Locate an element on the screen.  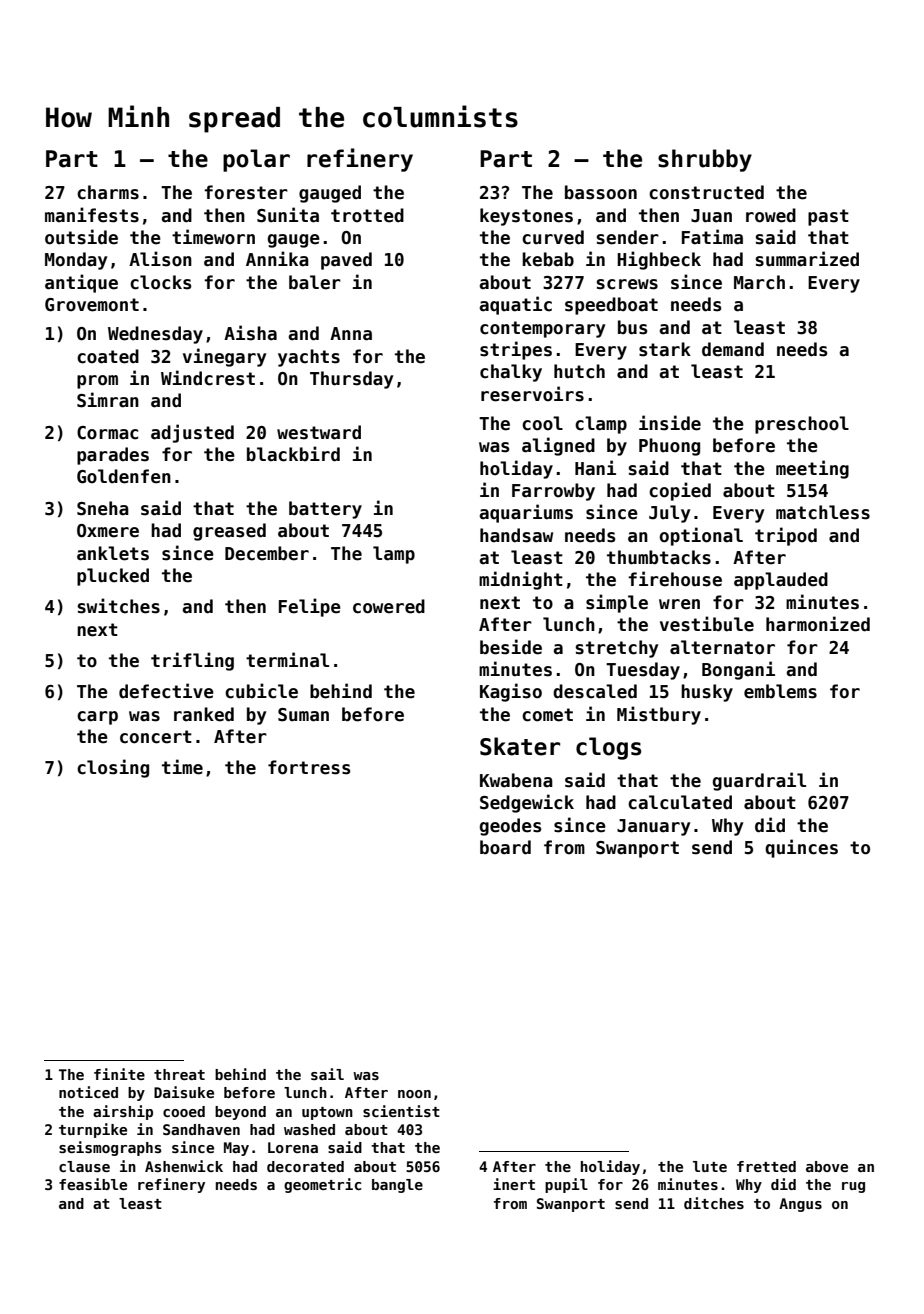
polar is located at coordinates (256, 160).
